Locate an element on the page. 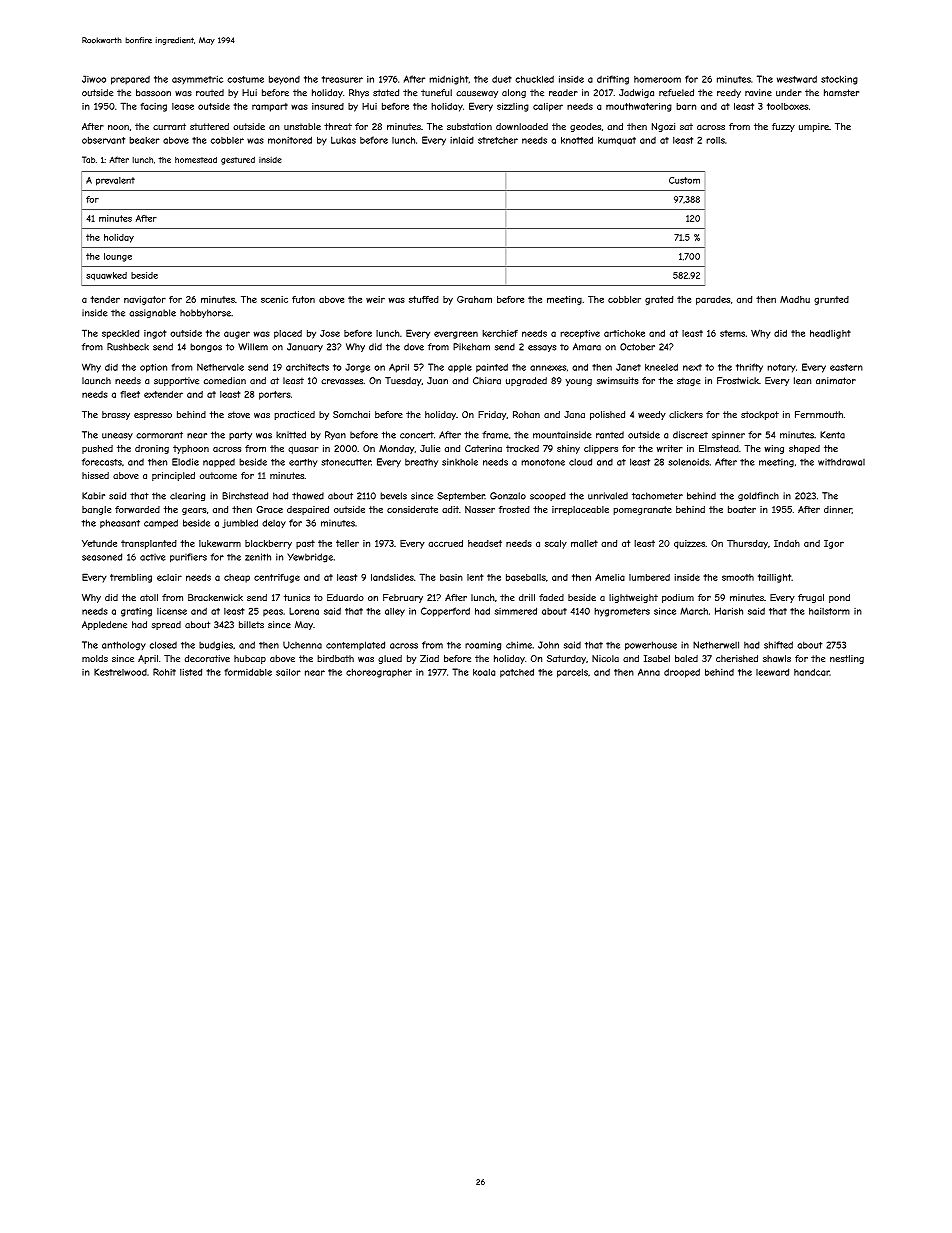 Image resolution: width=952 pixels, height=1233 pixels. asymmetric is located at coordinates (197, 80).
